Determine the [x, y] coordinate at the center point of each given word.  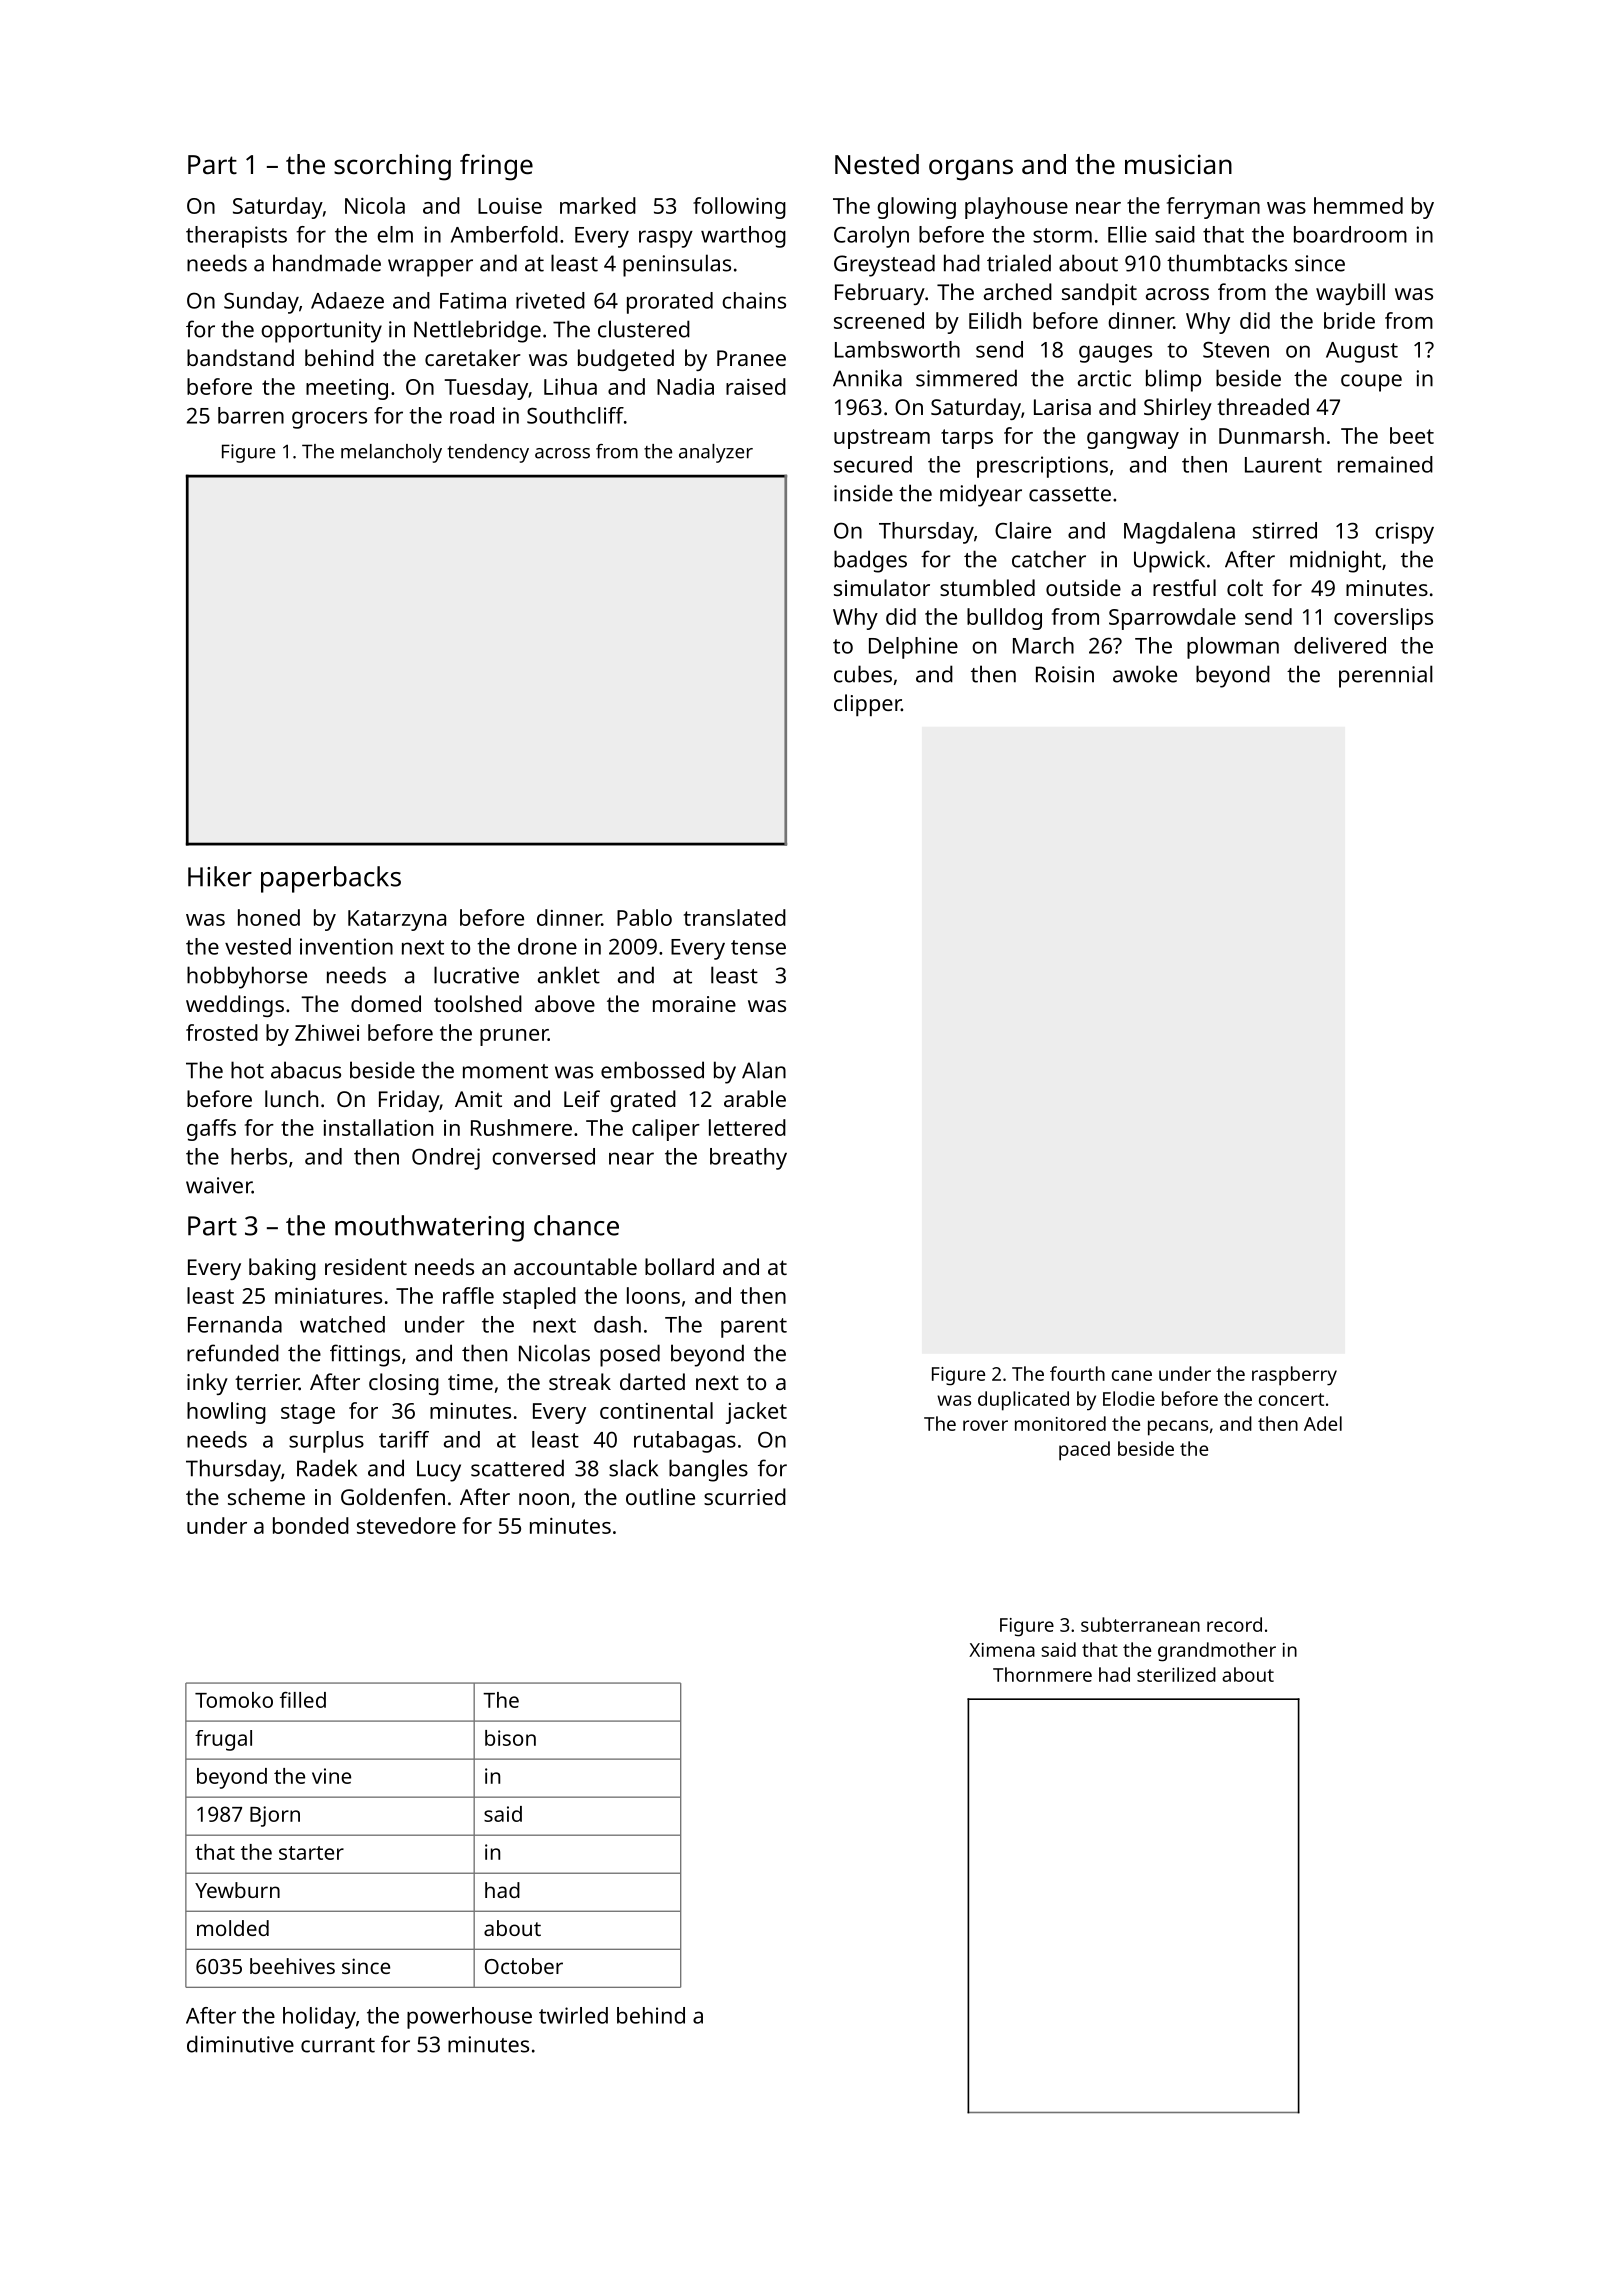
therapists [236, 237]
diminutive [240, 2044]
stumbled [987, 587]
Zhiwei [327, 1032]
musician [1178, 164]
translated [735, 917]
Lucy [439, 1471]
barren [251, 415]
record [1234, 1624]
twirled [573, 2015]
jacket [756, 1413]
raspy [666, 239]
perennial [1386, 676]
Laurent [1283, 465]
